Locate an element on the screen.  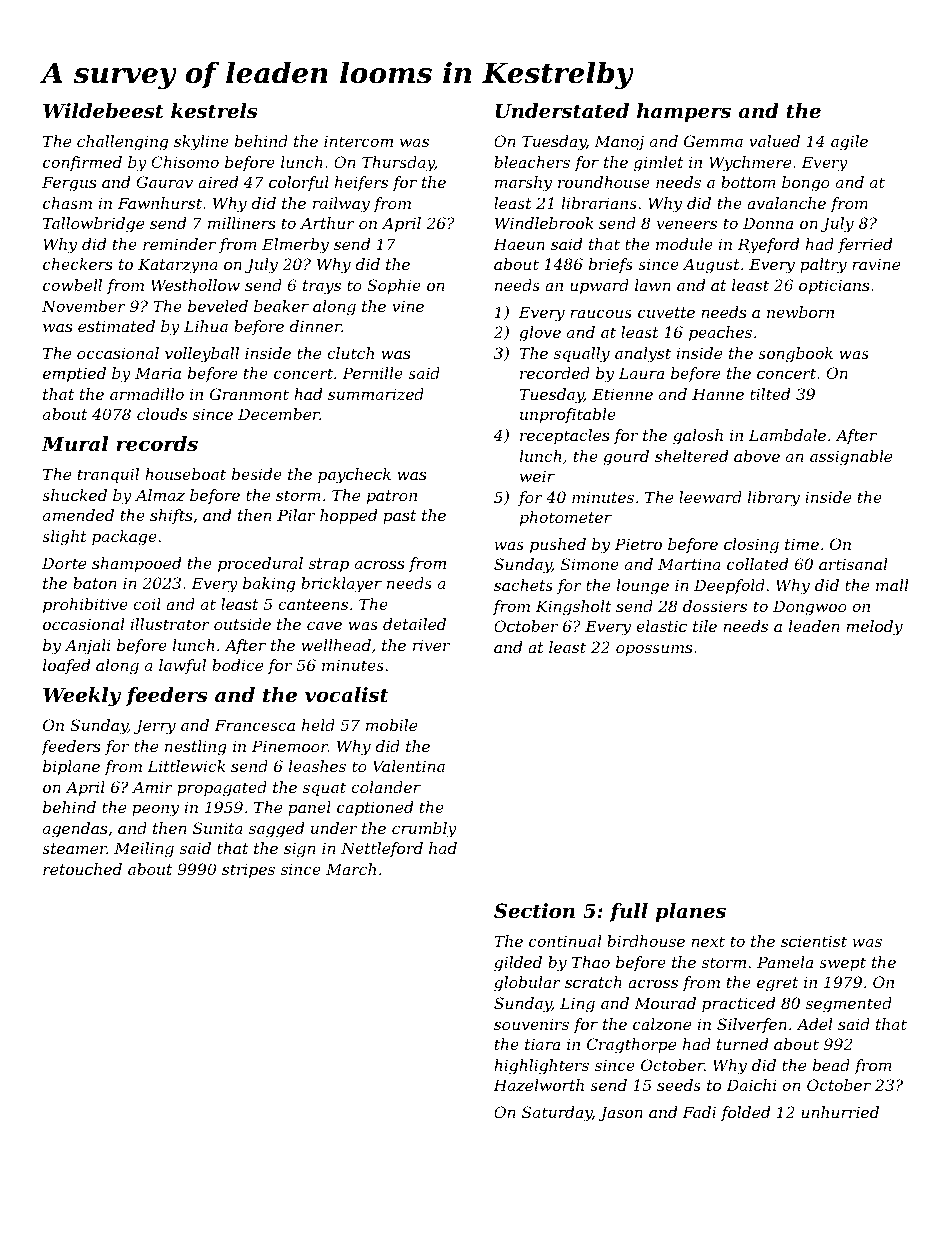
melody is located at coordinates (874, 628).
